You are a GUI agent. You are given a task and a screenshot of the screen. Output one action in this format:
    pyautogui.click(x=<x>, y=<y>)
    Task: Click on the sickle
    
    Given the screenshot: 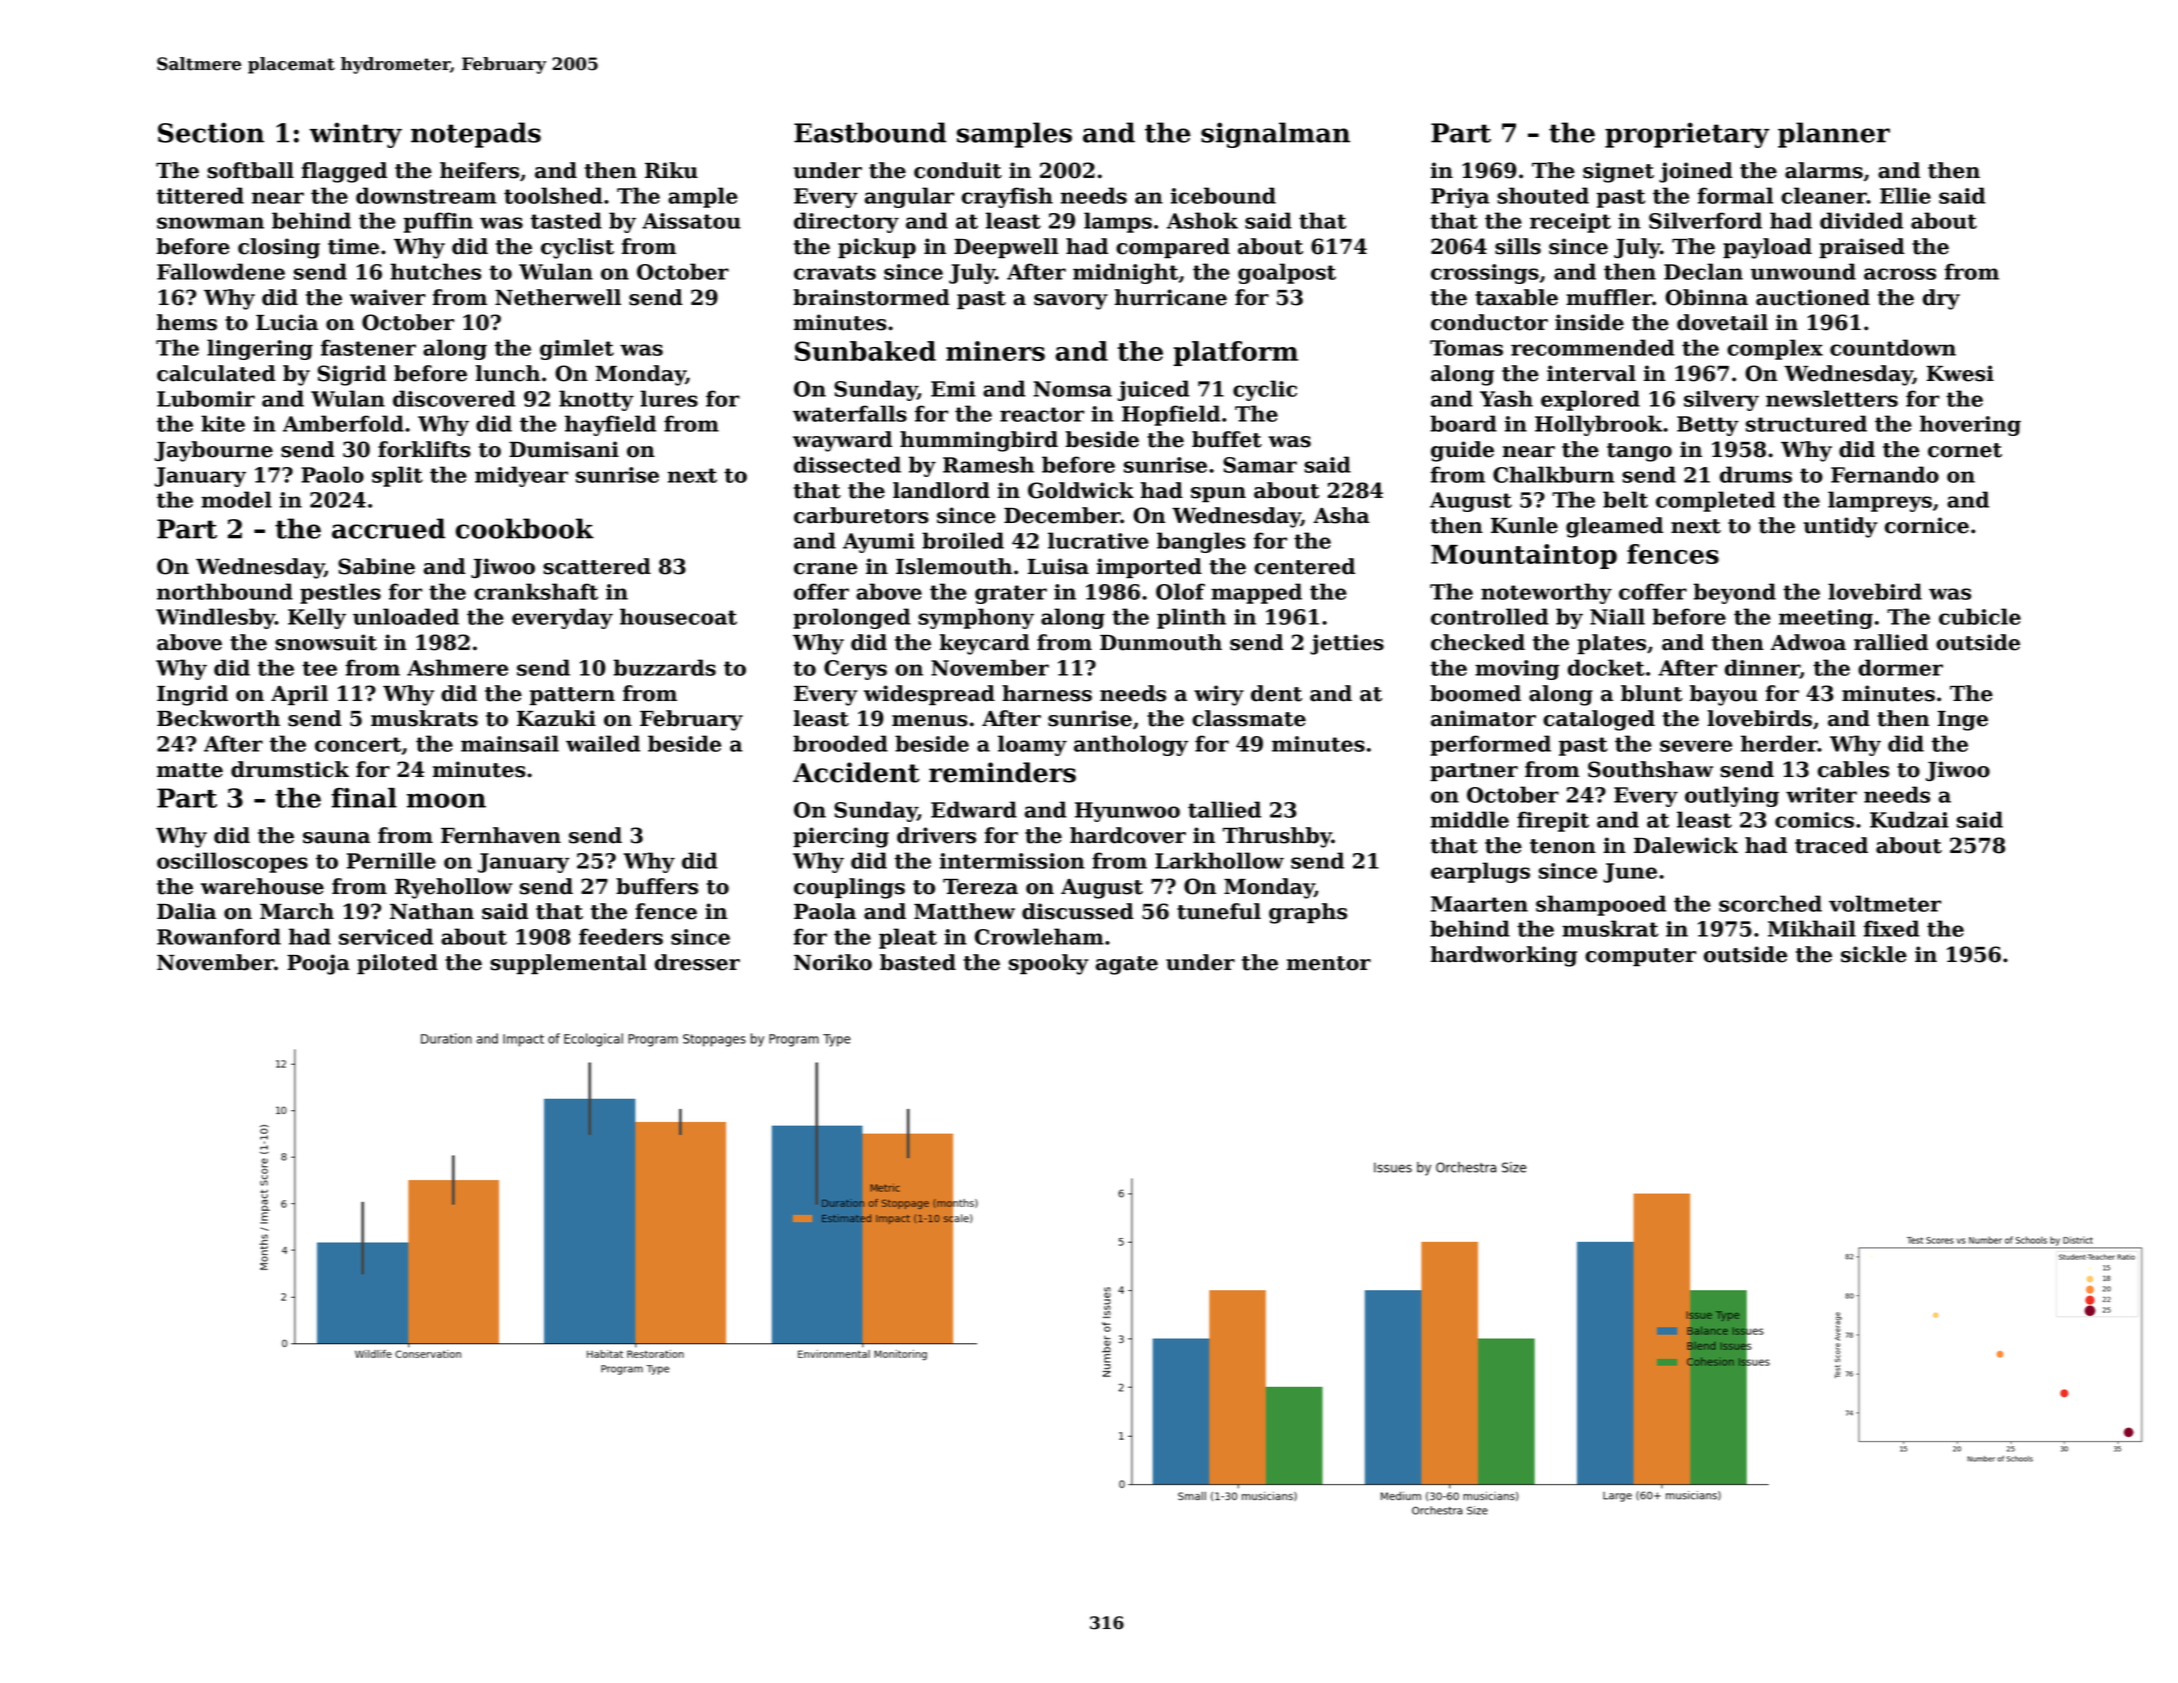 What is the action you would take?
    pyautogui.click(x=1874, y=954)
